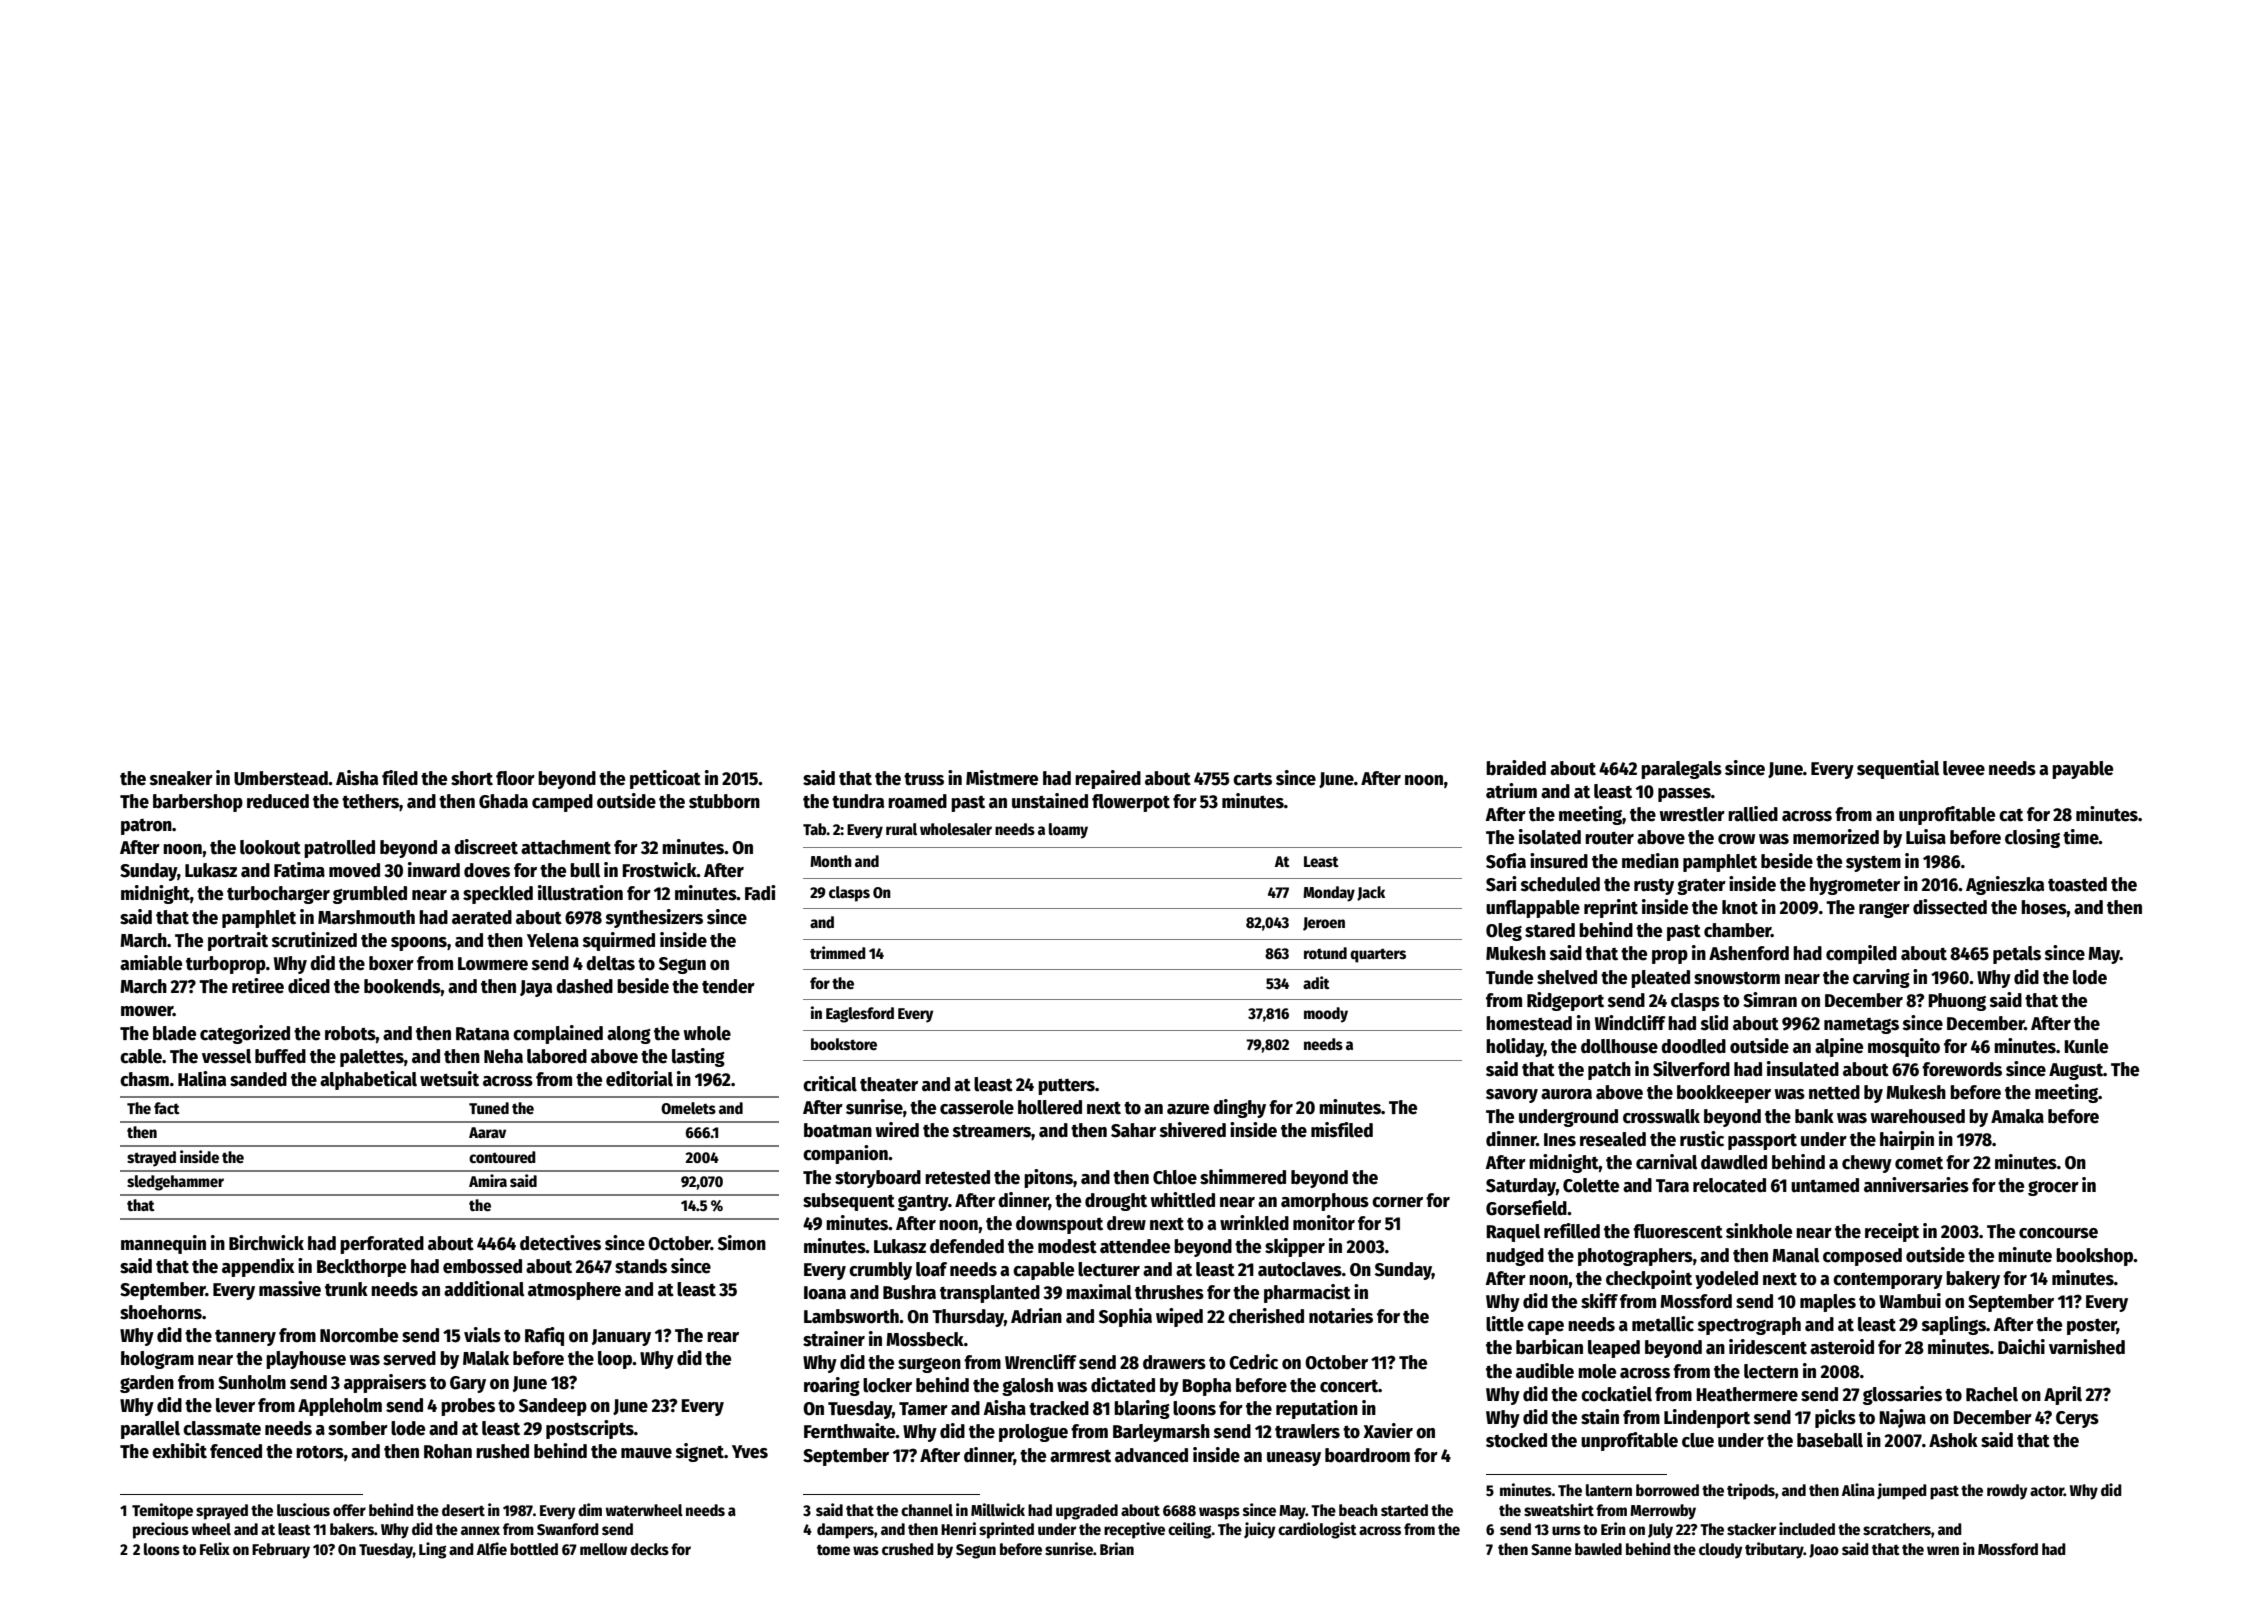 The height and width of the screenshot is (1601, 2265). What do you see at coordinates (1116, 1202) in the screenshot?
I see `drought` at bounding box center [1116, 1202].
